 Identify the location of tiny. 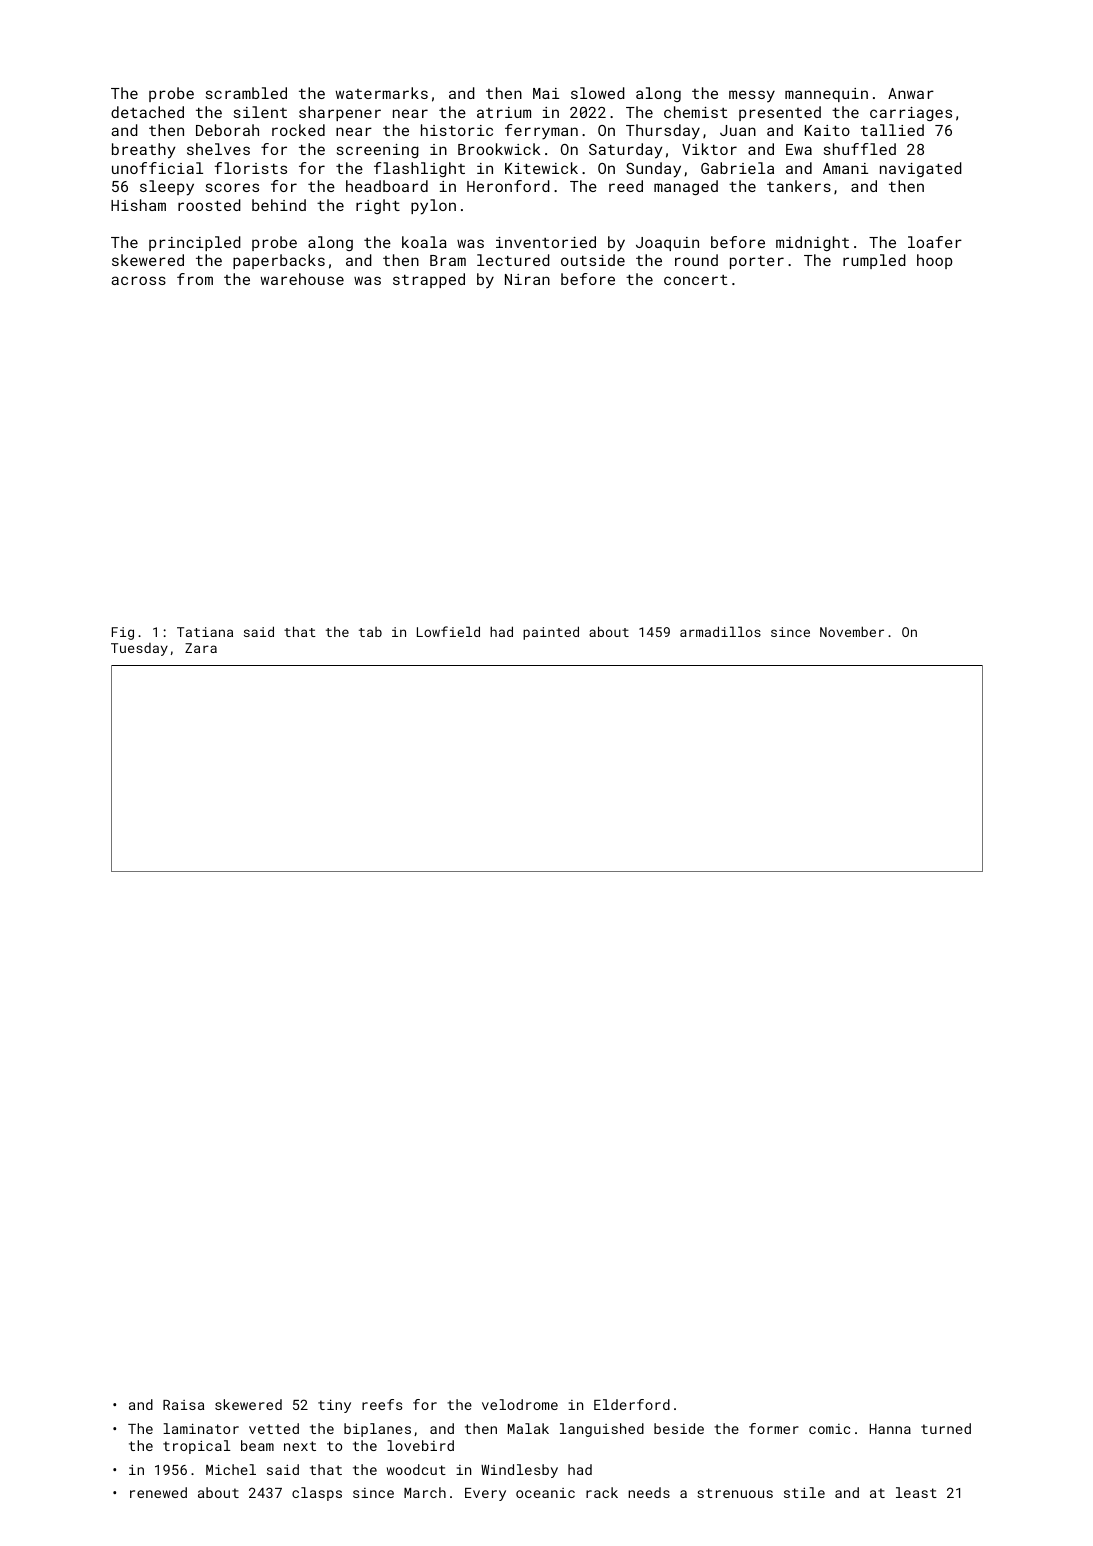
(334, 1406).
